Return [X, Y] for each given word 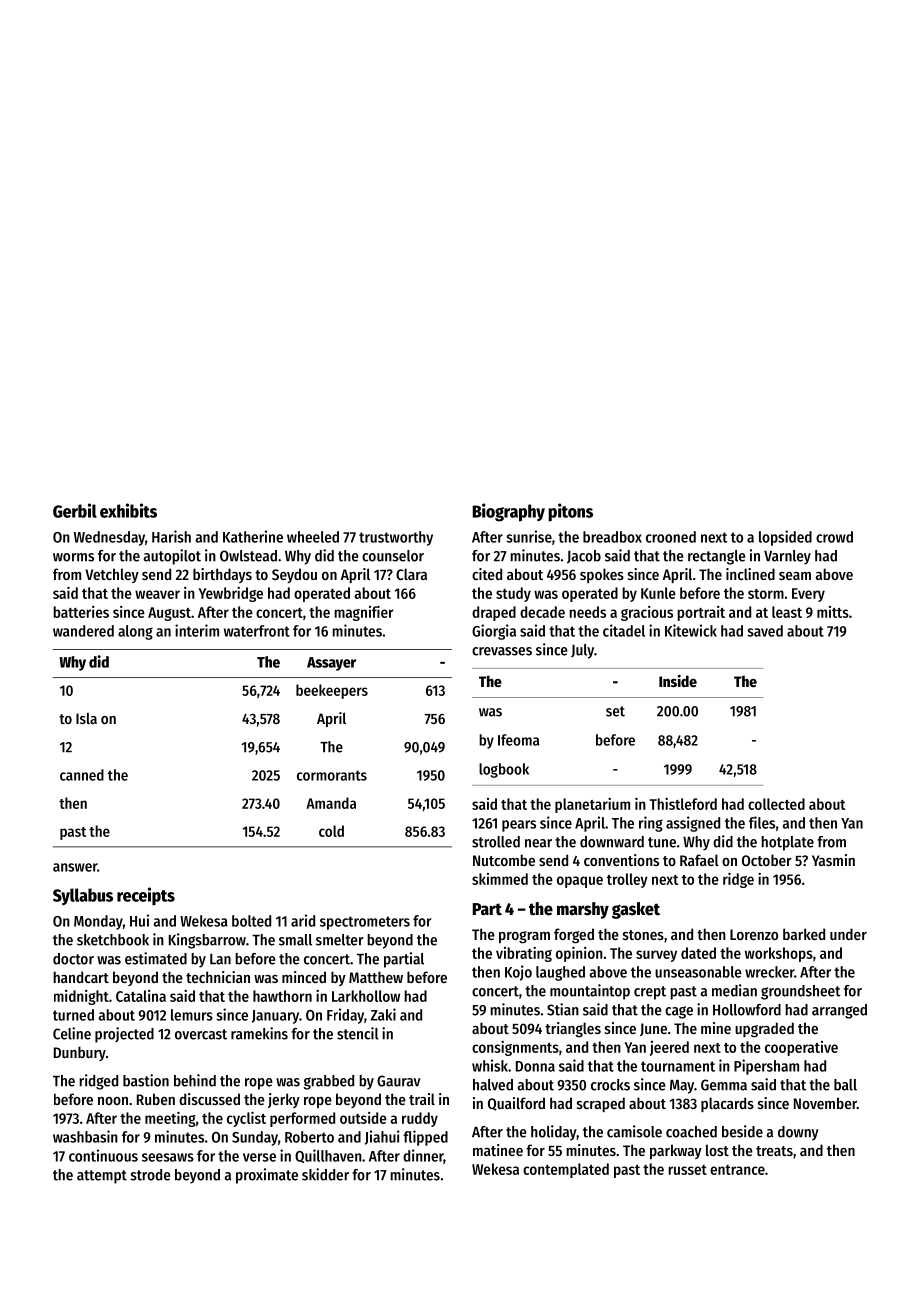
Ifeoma [519, 740]
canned [82, 775]
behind [195, 1080]
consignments [515, 1048]
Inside [678, 681]
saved [765, 631]
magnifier [364, 613]
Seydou [294, 575]
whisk [490, 1065]
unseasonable [698, 972]
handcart [81, 977]
